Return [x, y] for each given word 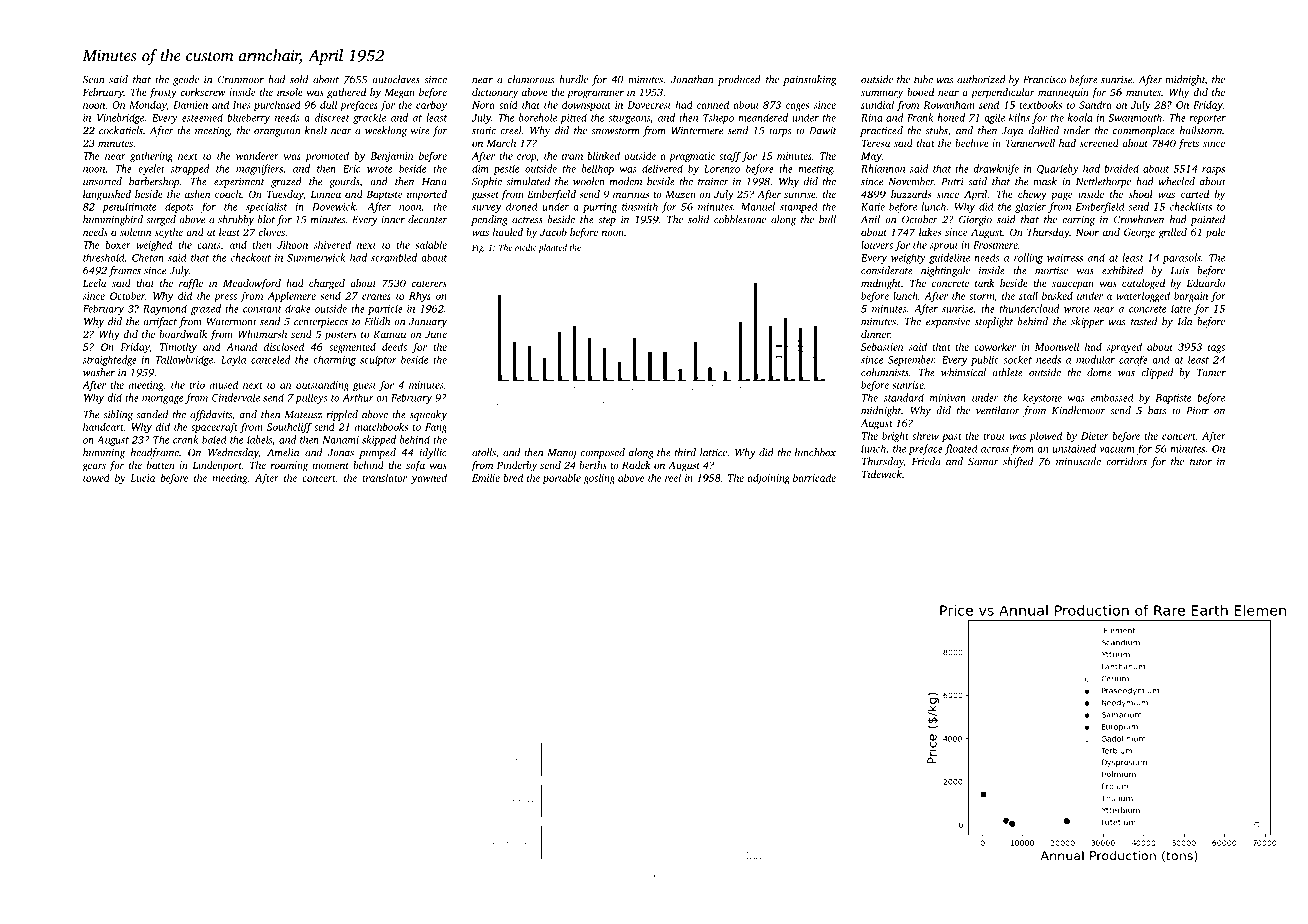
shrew [925, 436]
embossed [1112, 397]
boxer [118, 244]
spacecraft [214, 427]
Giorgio [975, 220]
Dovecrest [649, 105]
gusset [485, 196]
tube [923, 79]
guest [364, 386]
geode [186, 80]
